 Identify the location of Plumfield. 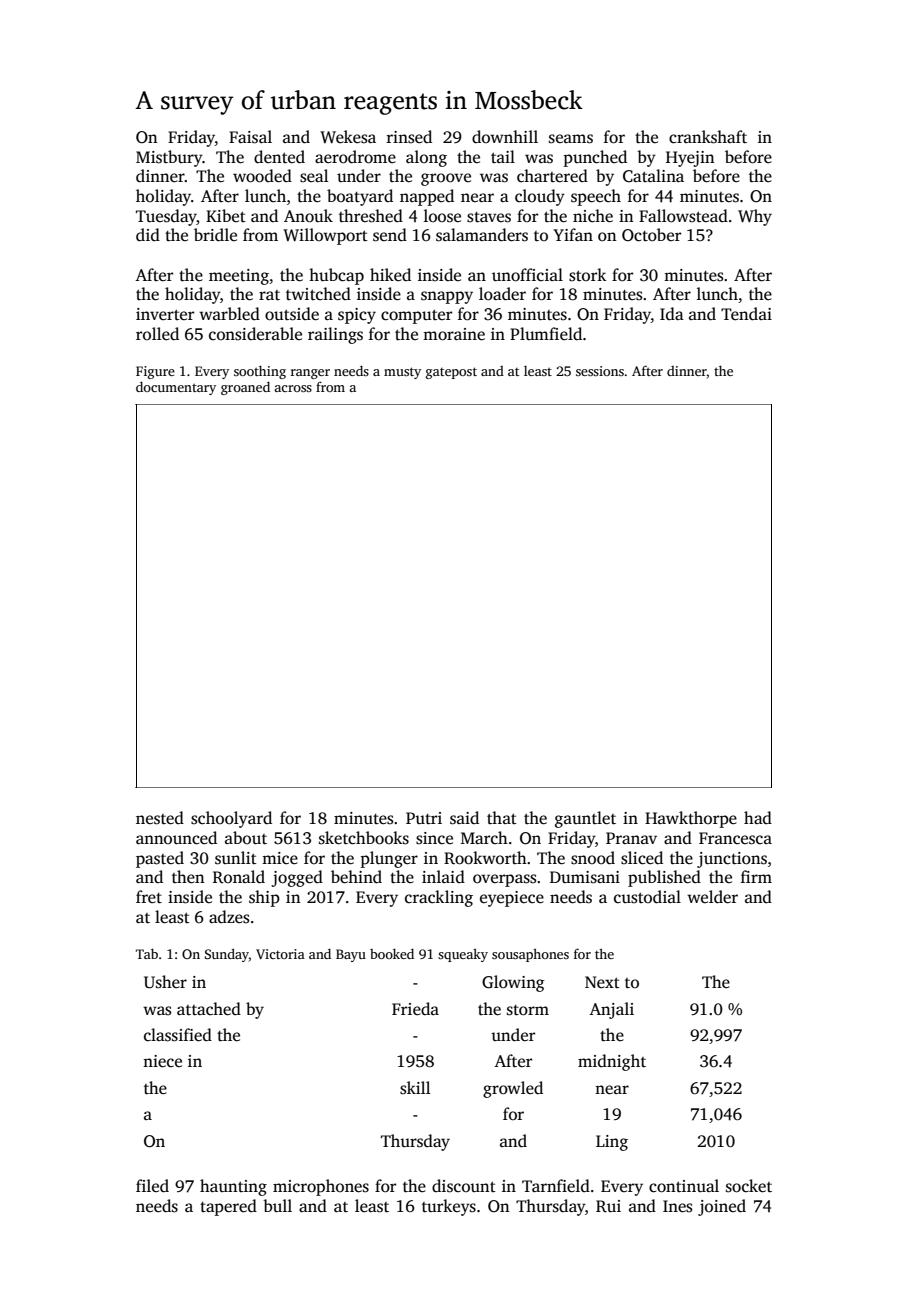
(546, 334).
